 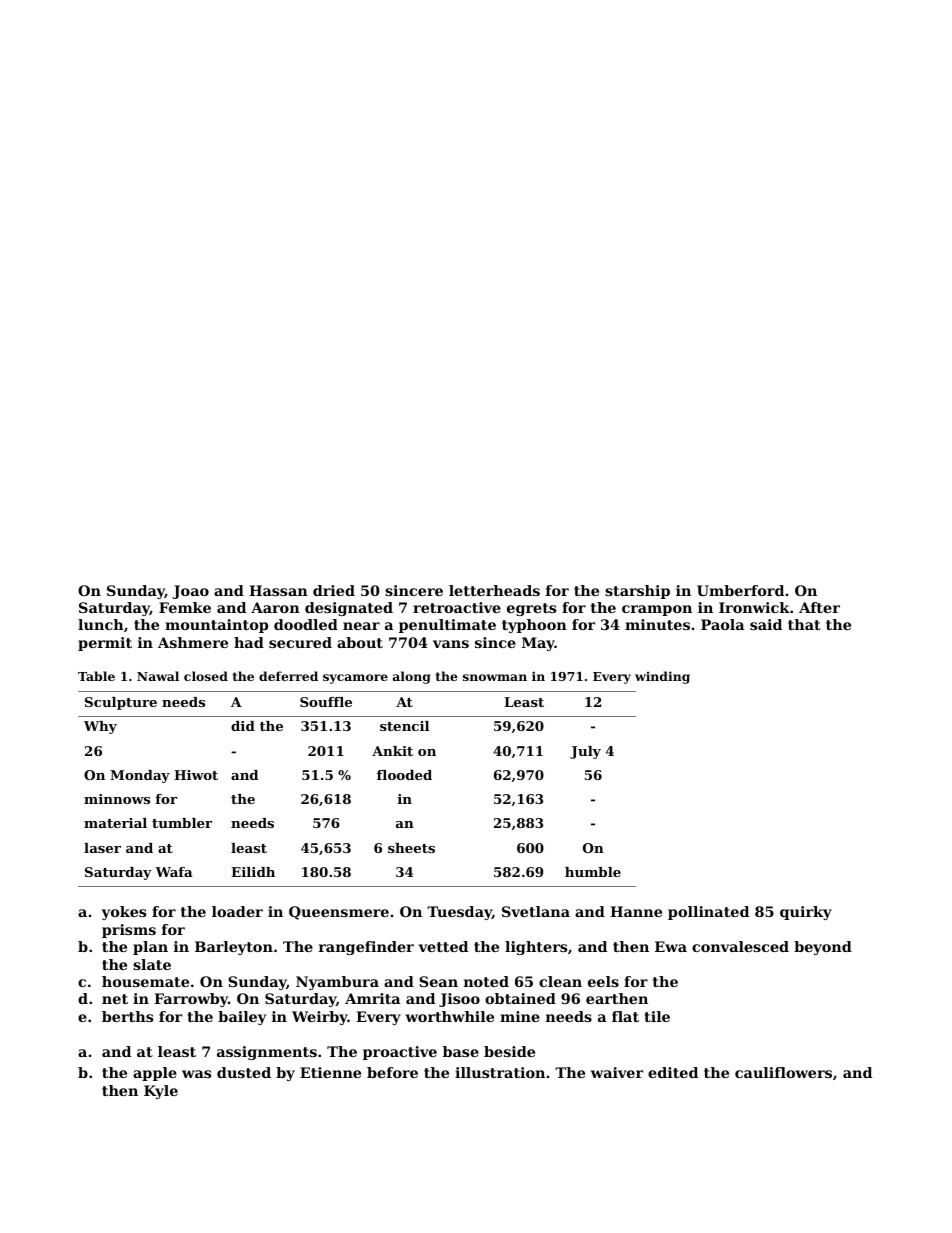 I want to click on along, so click(x=412, y=677).
